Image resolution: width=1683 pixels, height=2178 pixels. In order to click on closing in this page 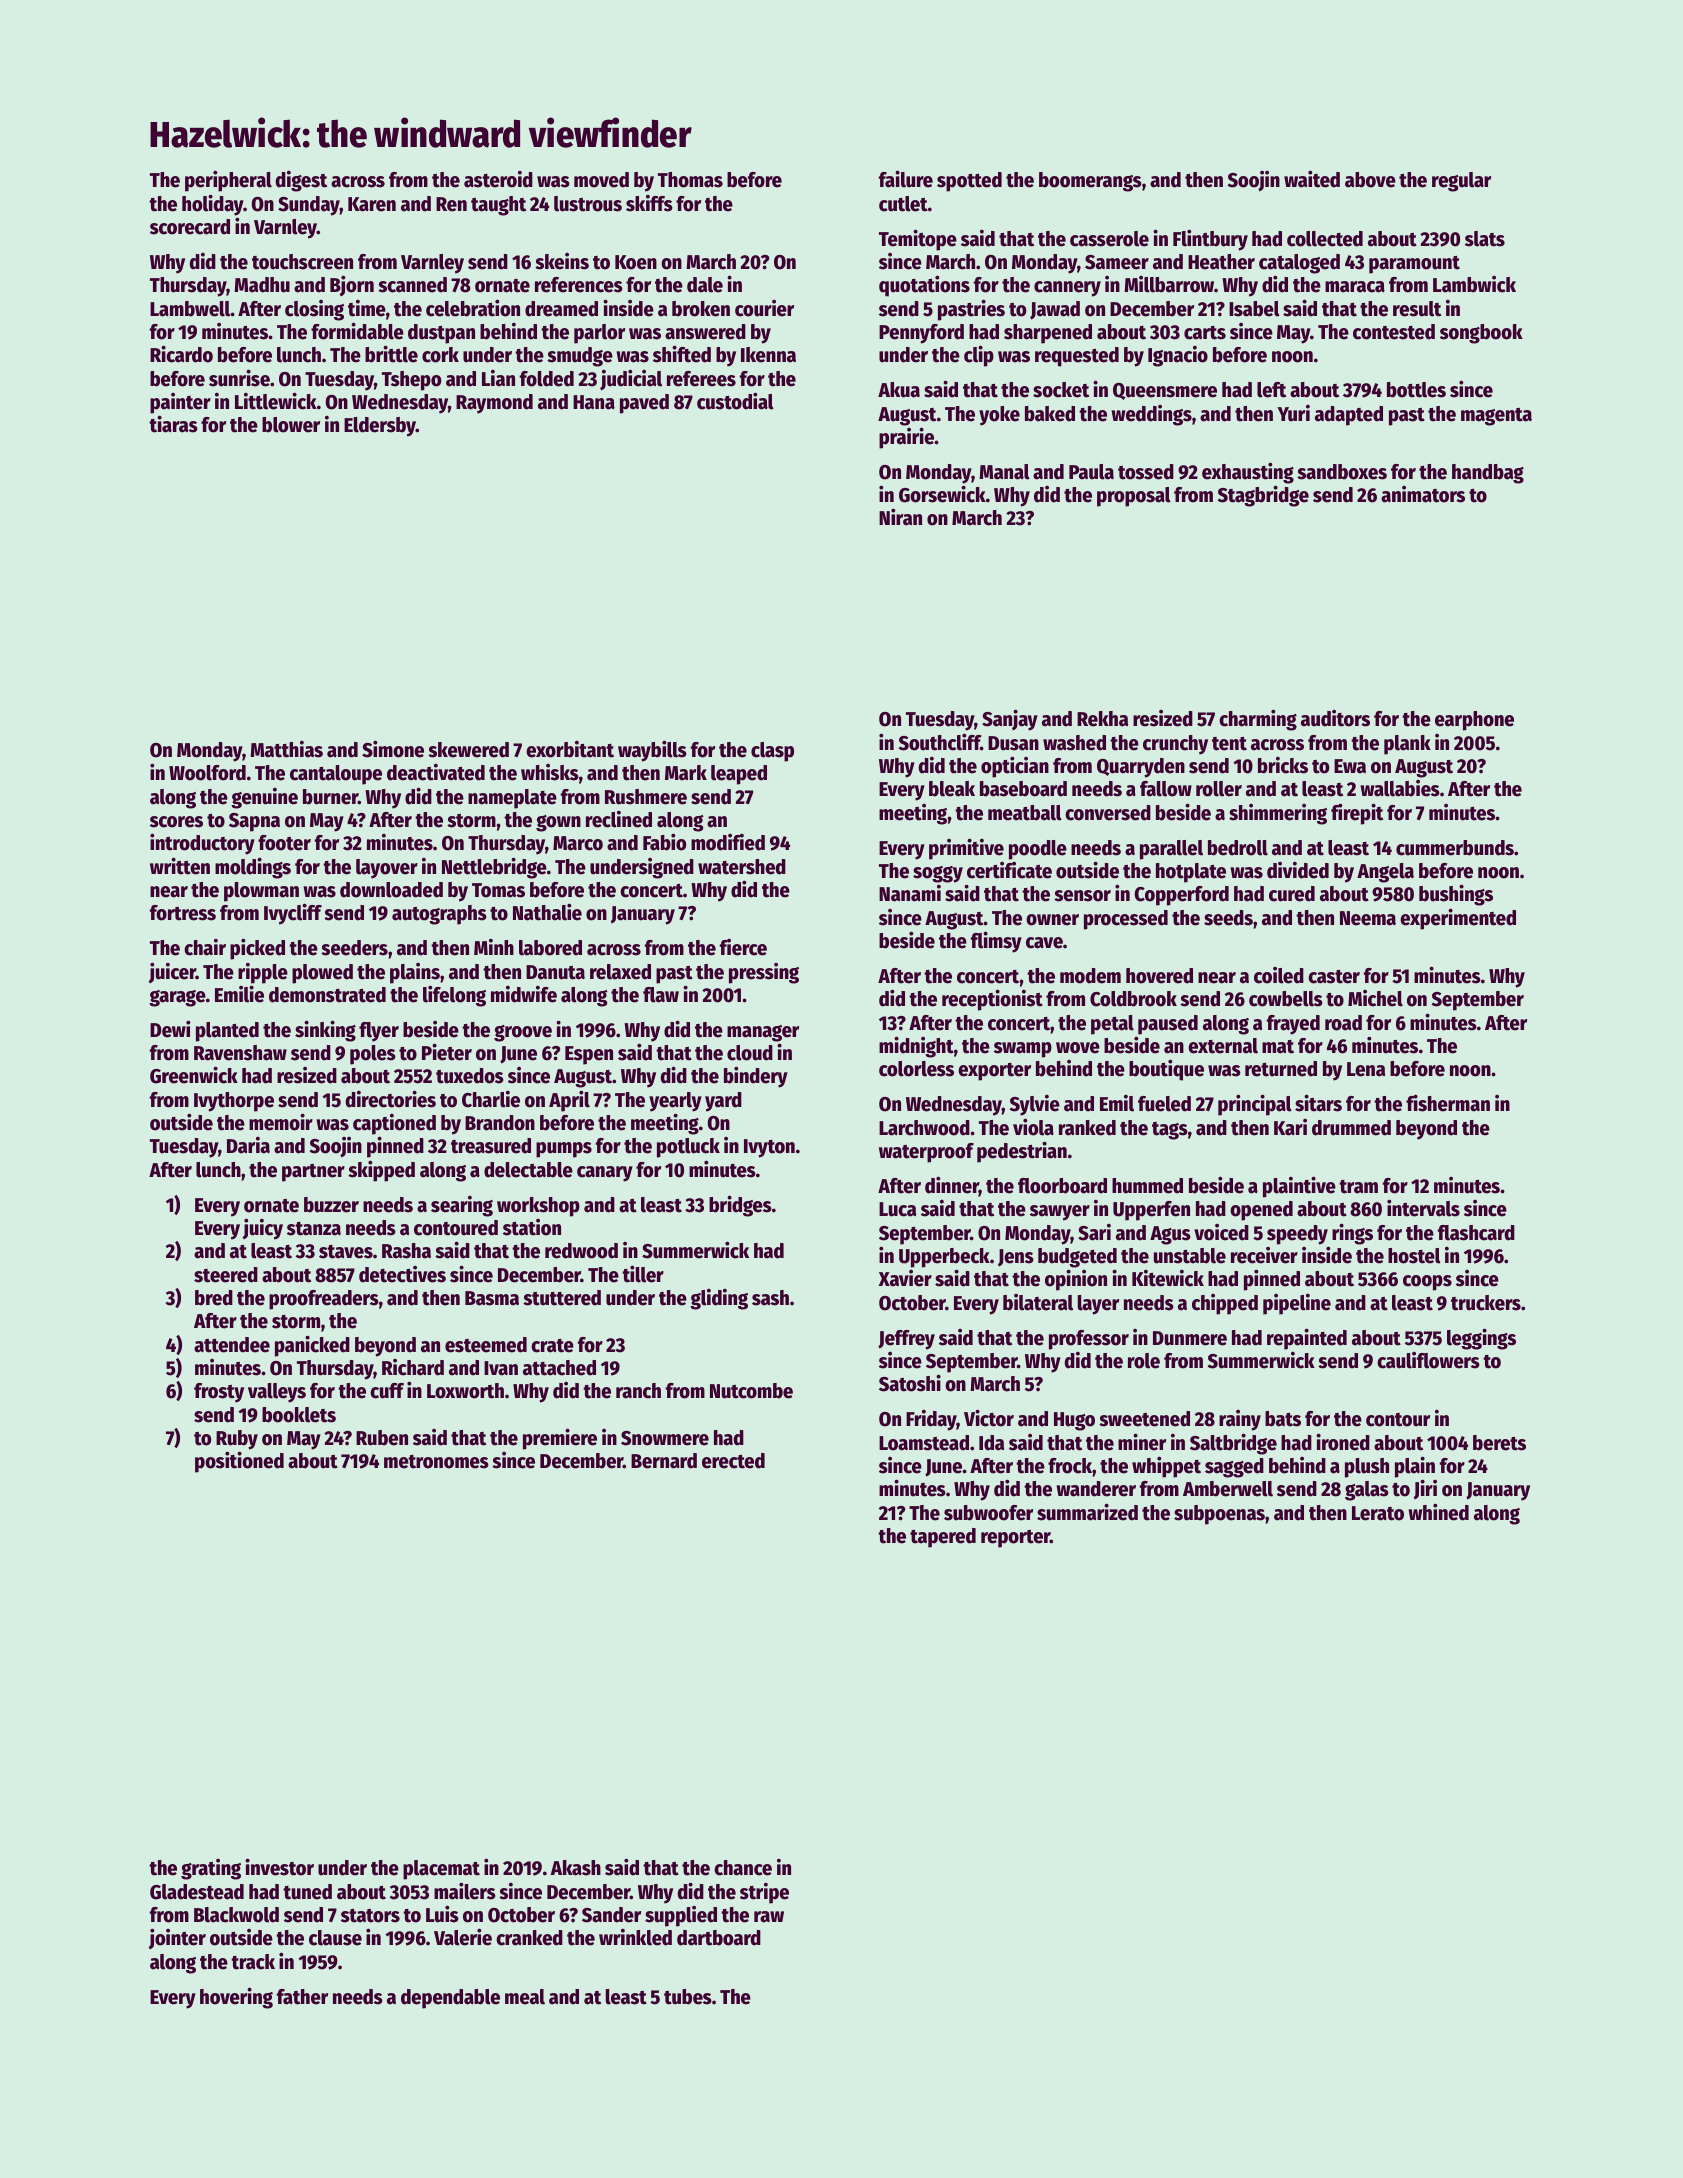, I will do `click(314, 310)`.
